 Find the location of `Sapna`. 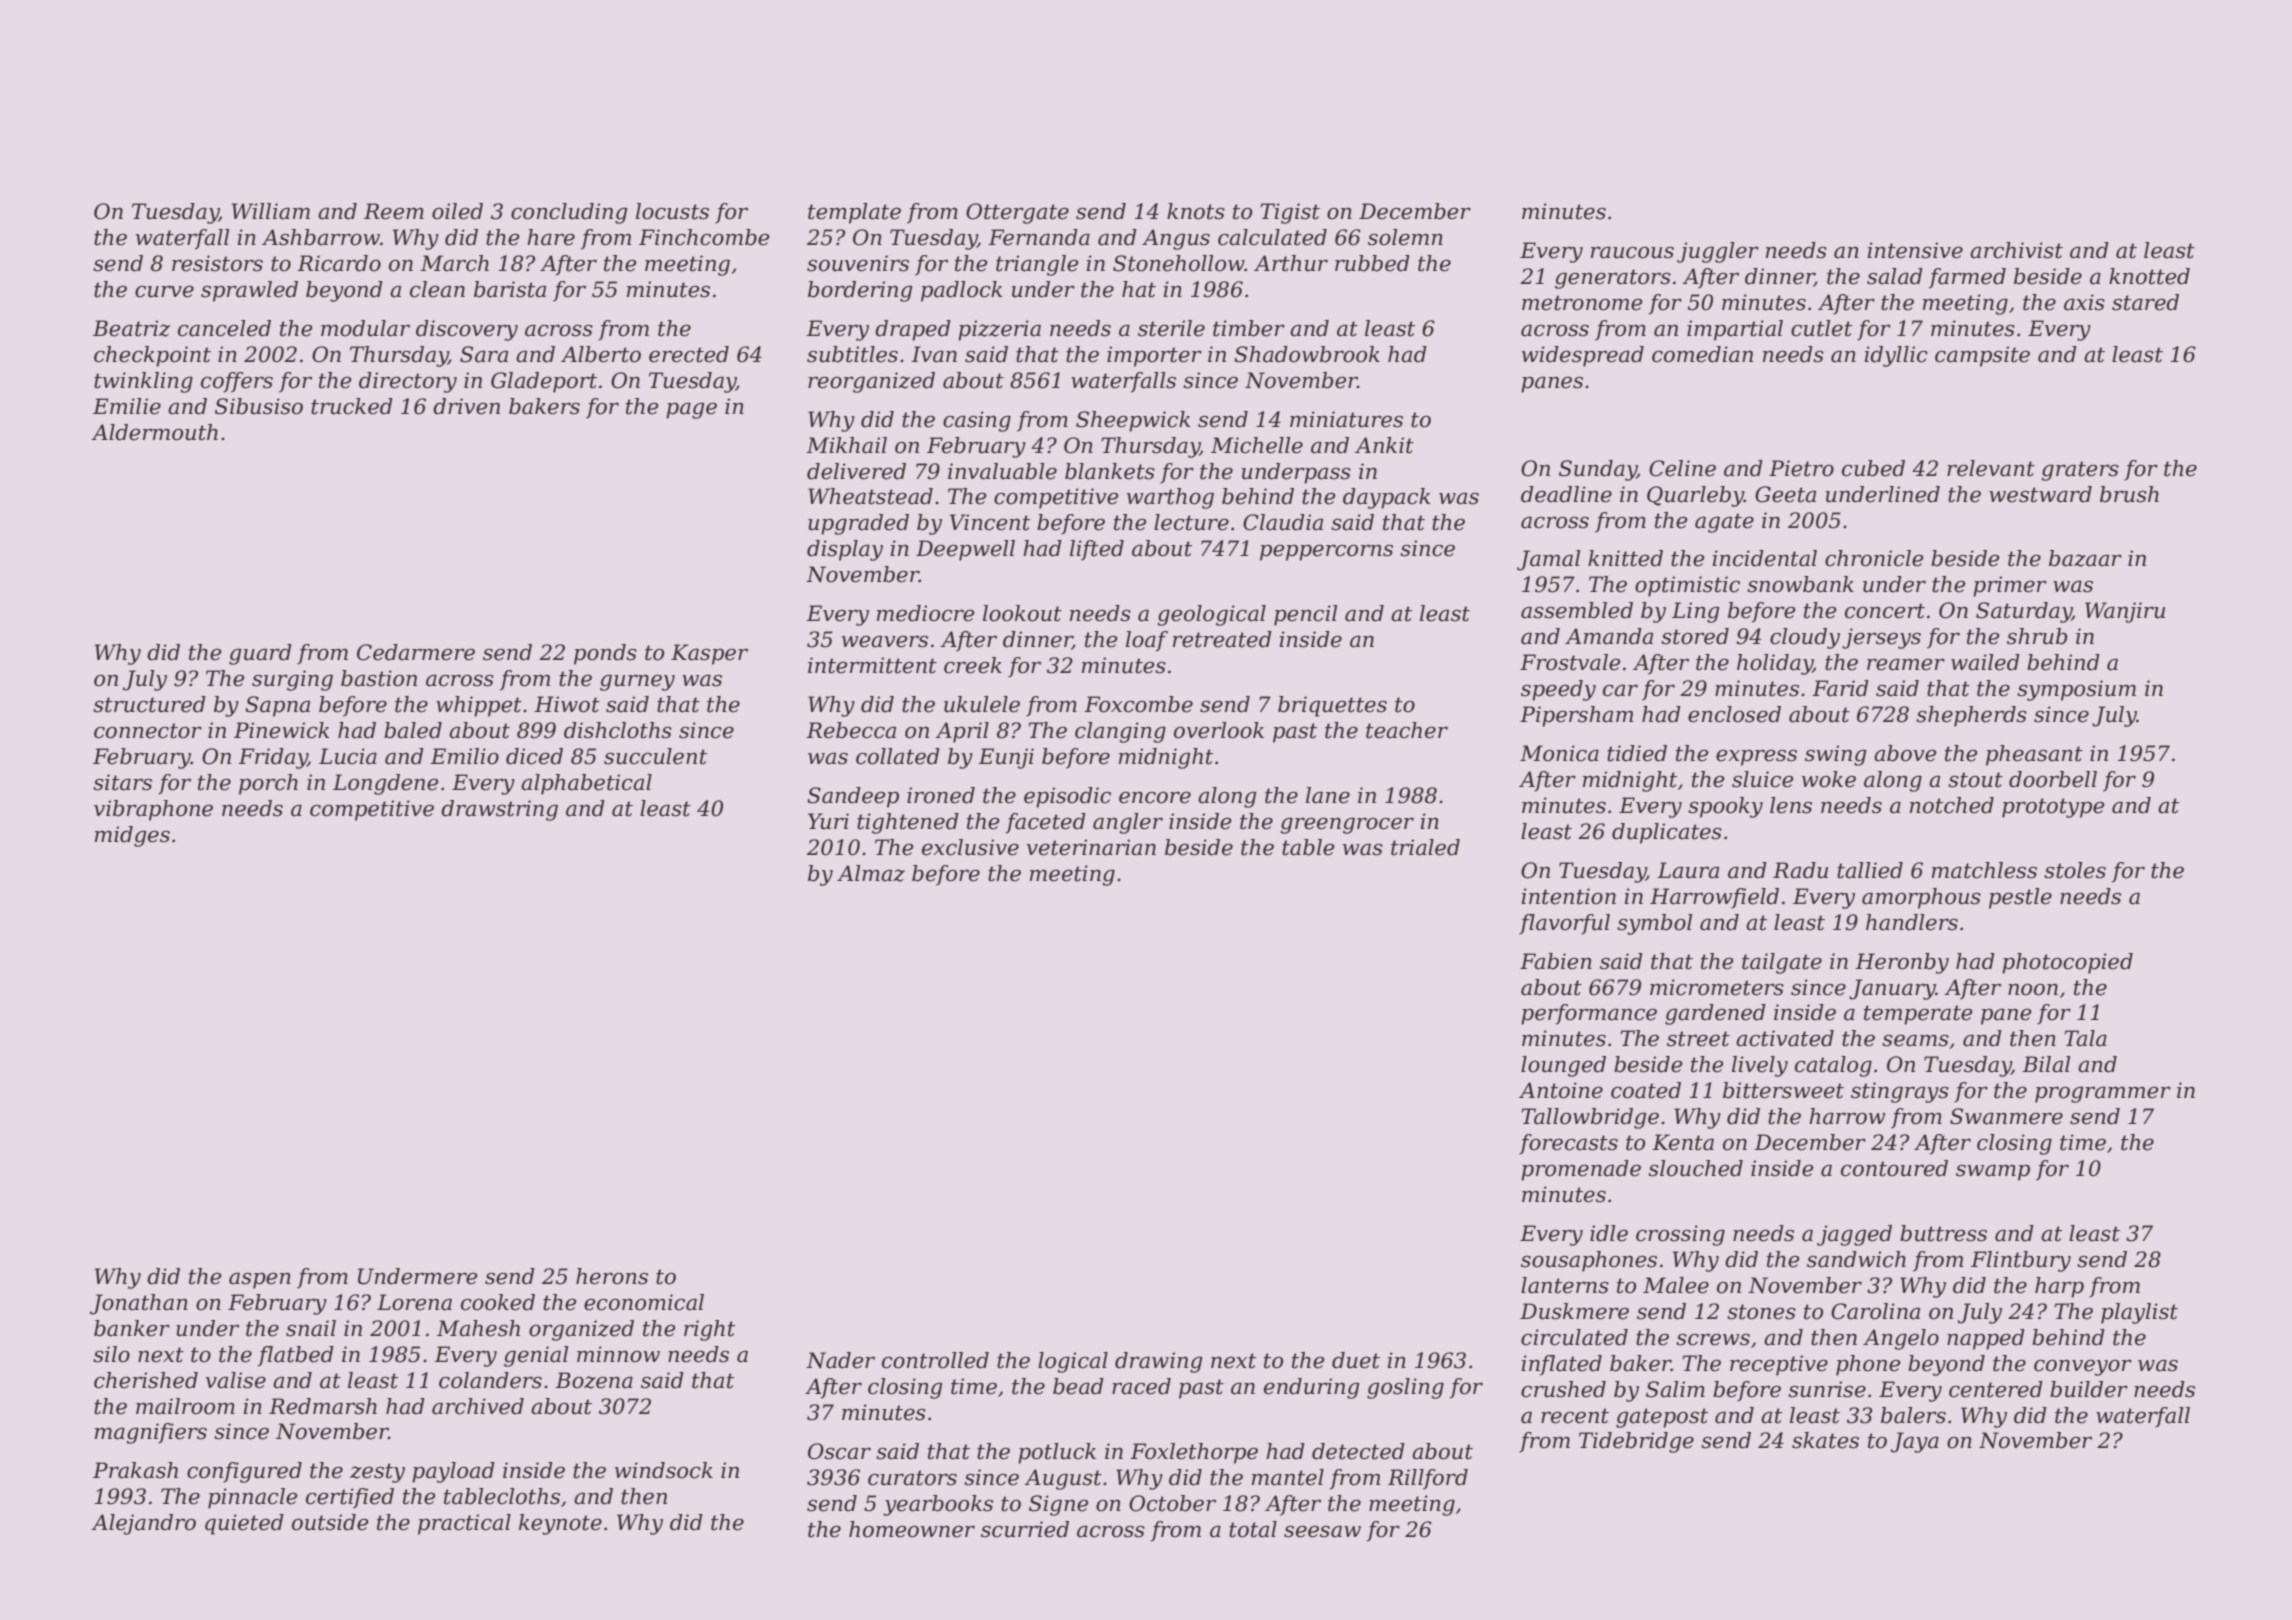

Sapna is located at coordinates (277, 706).
